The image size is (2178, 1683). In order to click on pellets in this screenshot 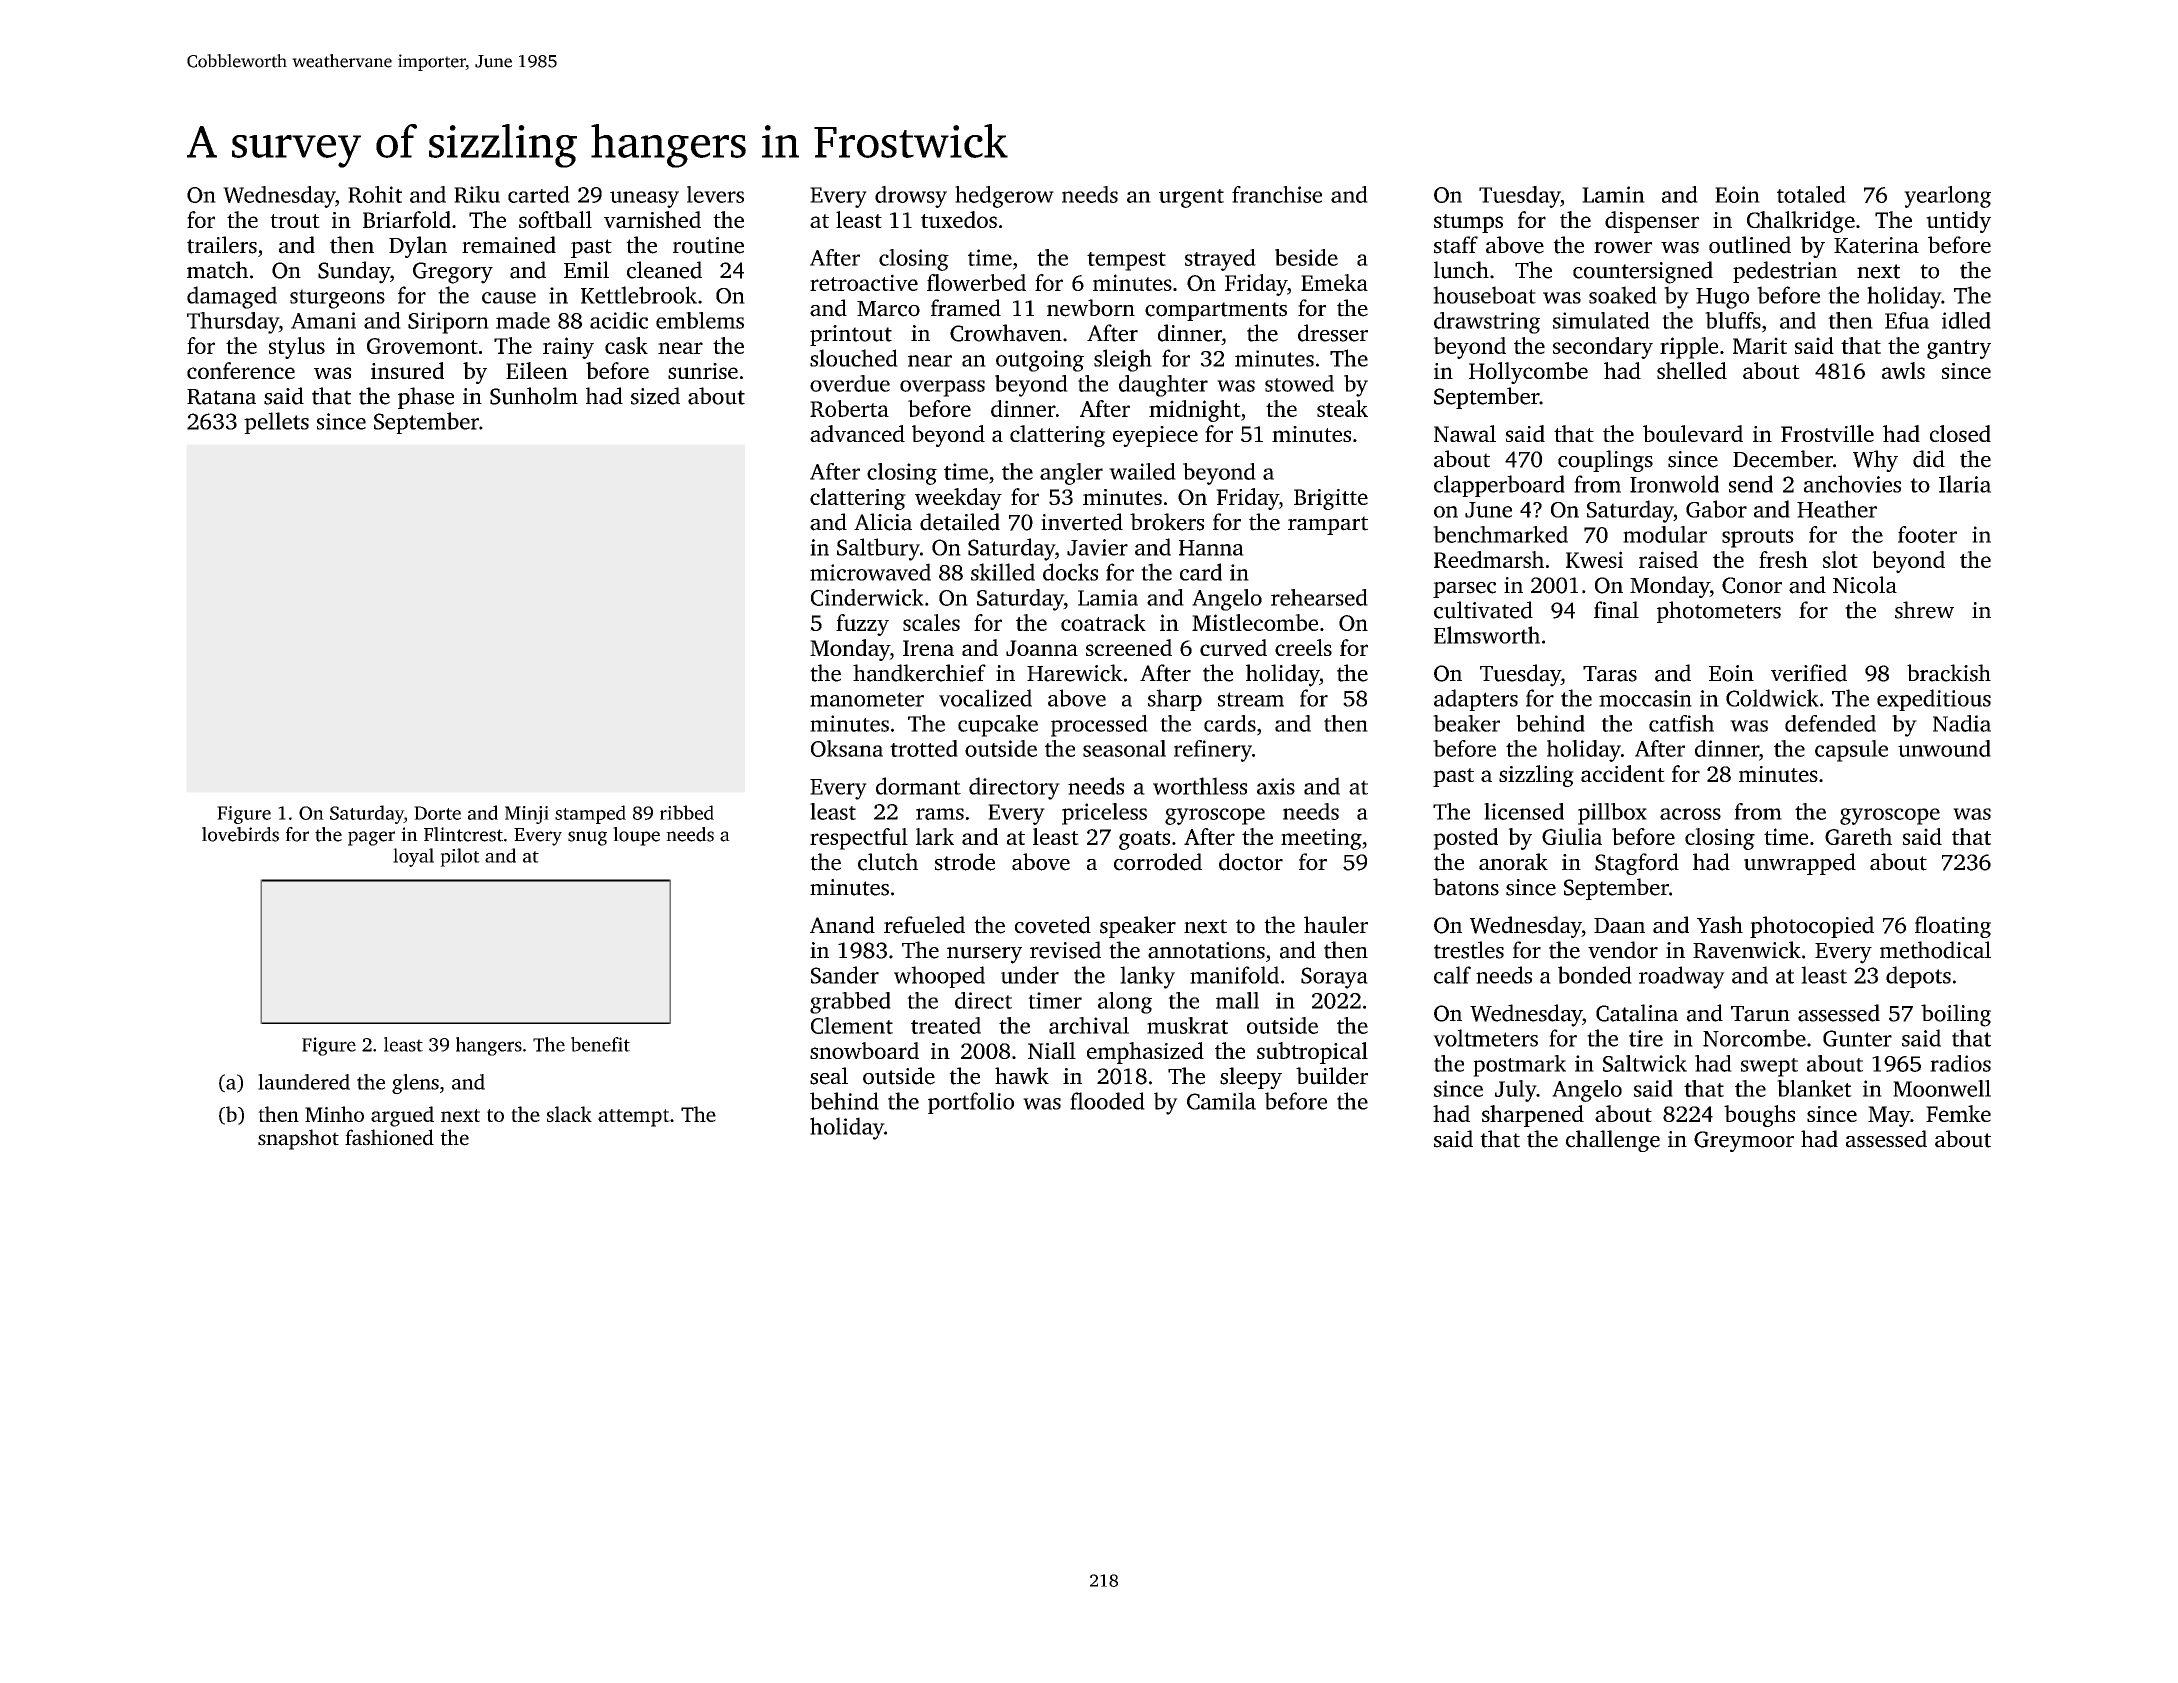, I will do `click(276, 423)`.
